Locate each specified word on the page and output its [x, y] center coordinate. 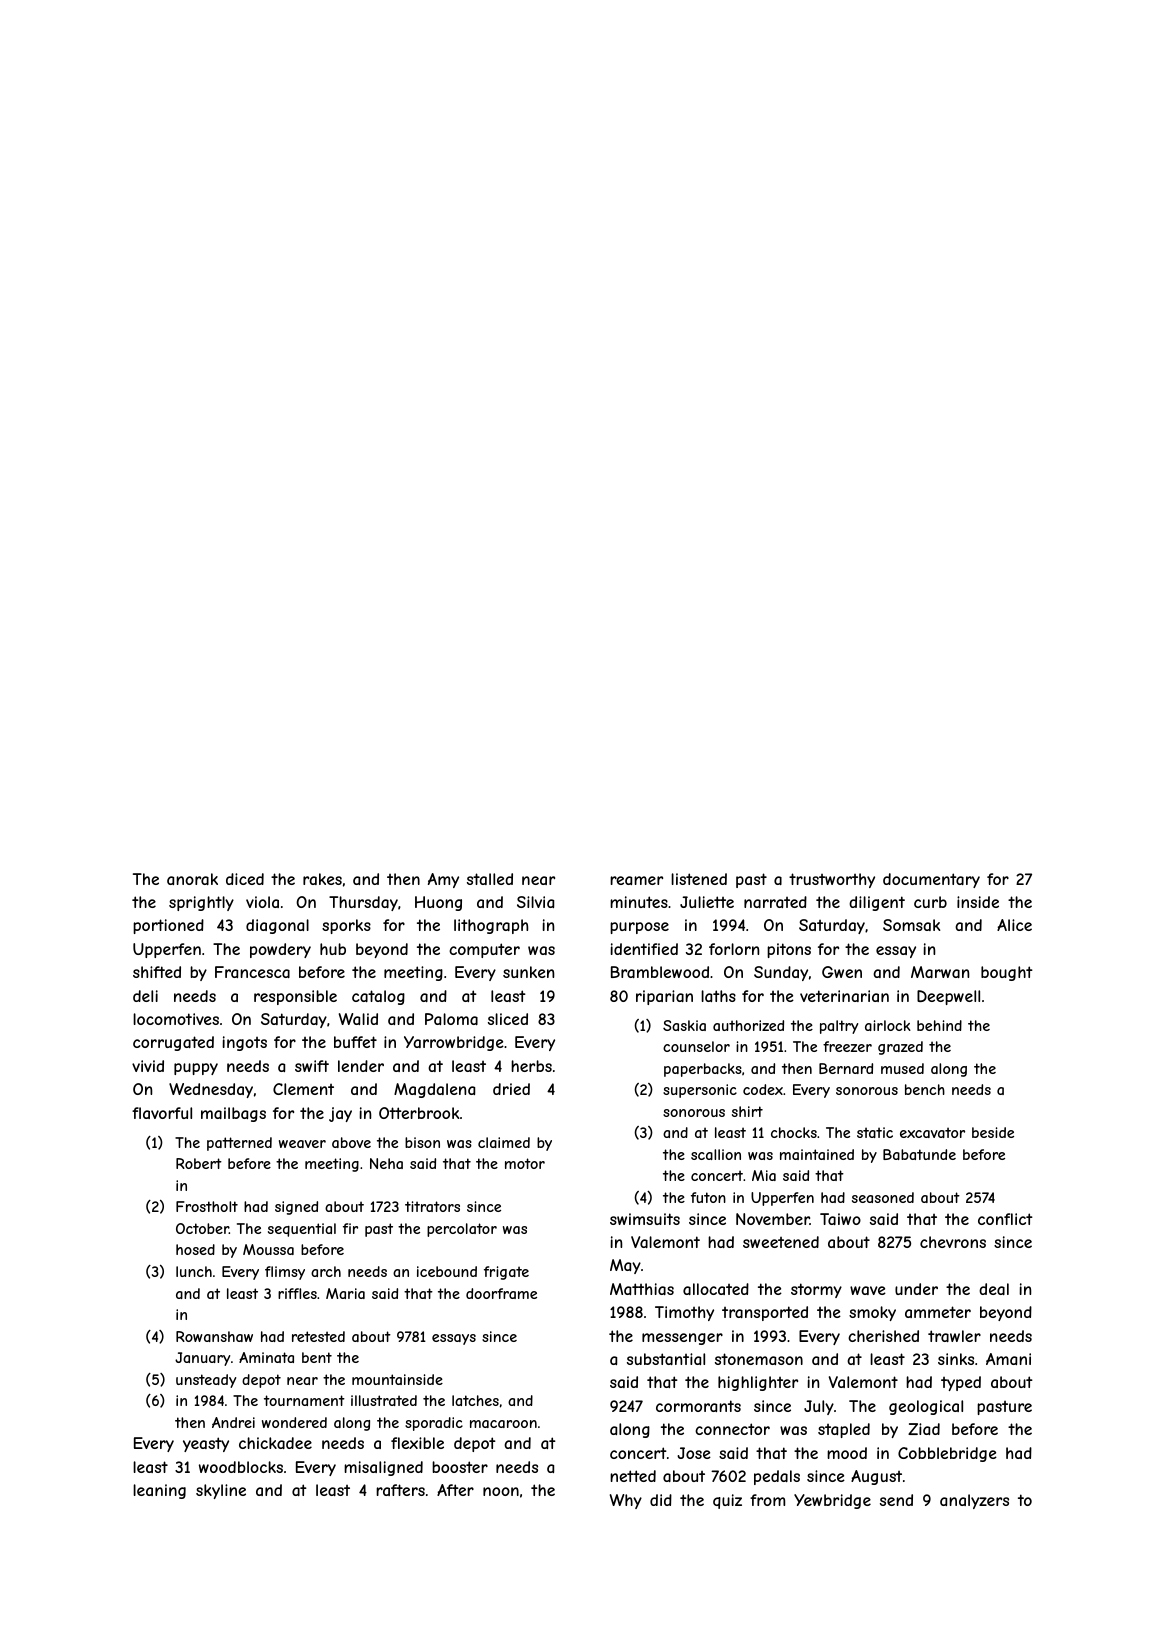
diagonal [277, 926]
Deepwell [948, 997]
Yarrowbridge [454, 1043]
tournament [304, 1400]
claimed [504, 1142]
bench [925, 1089]
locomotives [176, 1019]
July [819, 1407]
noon [501, 1491]
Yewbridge [832, 1501]
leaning [159, 1491]
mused [902, 1068]
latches [475, 1400]
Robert [199, 1163]
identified [644, 949]
